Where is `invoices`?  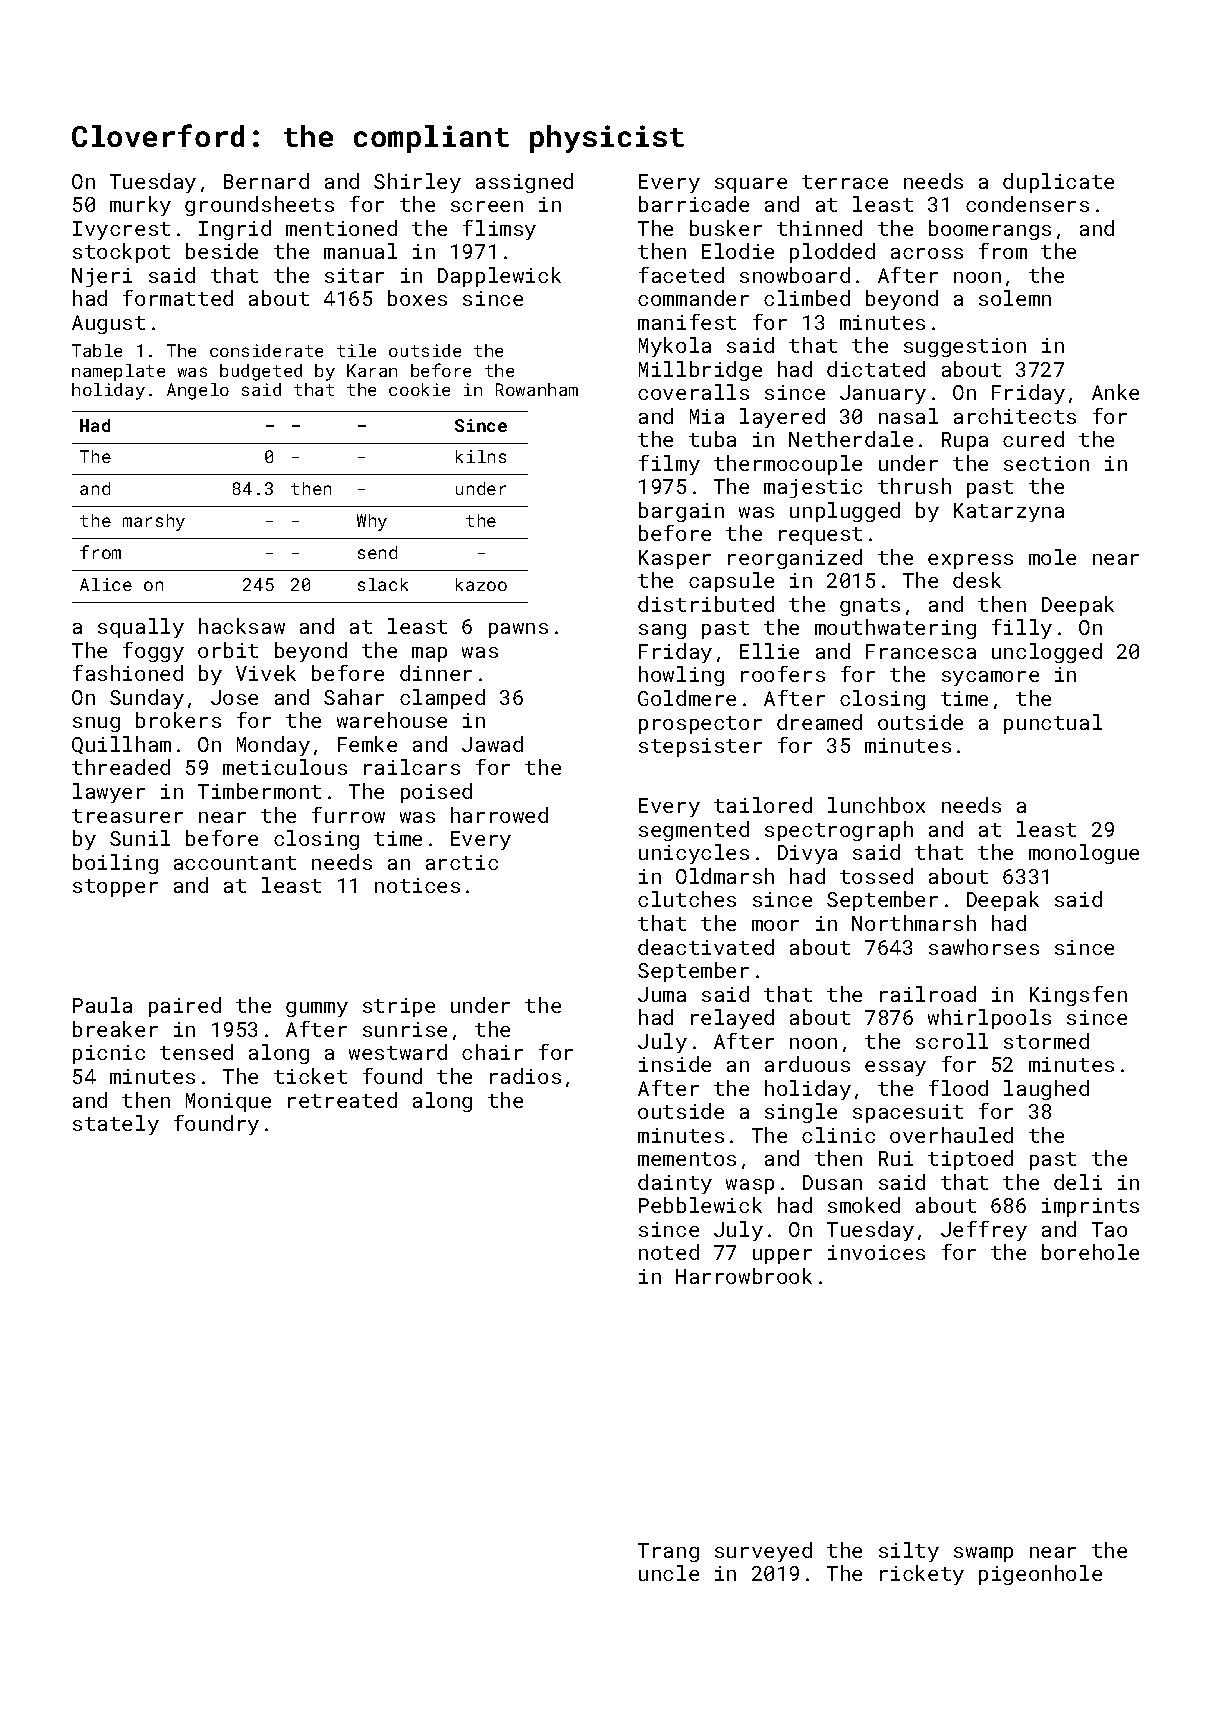 invoices is located at coordinates (876, 1252).
